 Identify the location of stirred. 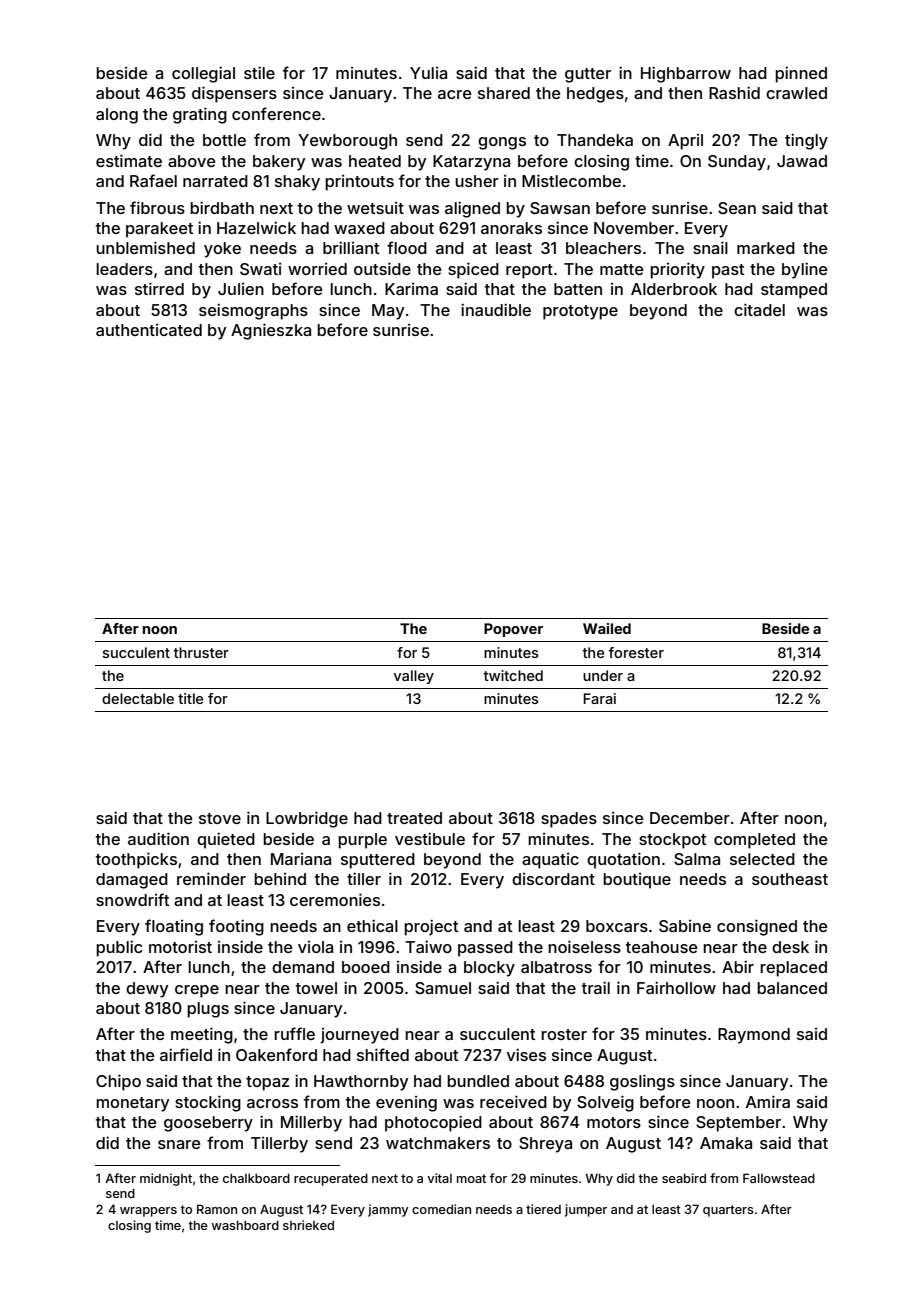
(159, 288).
